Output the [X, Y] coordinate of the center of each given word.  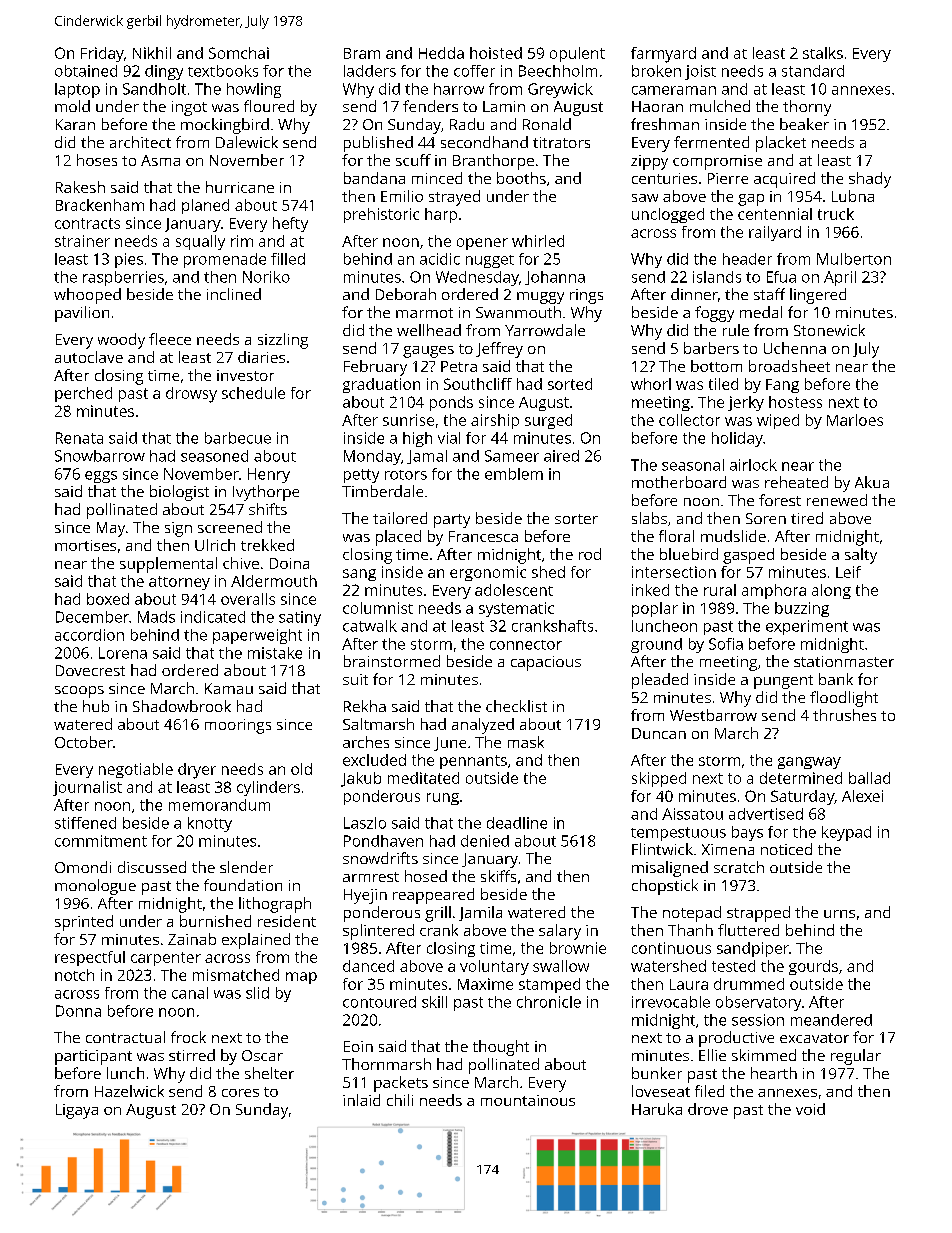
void [810, 1109]
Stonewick [829, 330]
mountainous [528, 1100]
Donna [78, 1011]
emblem [514, 474]
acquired [784, 180]
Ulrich [215, 545]
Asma [160, 160]
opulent [577, 54]
